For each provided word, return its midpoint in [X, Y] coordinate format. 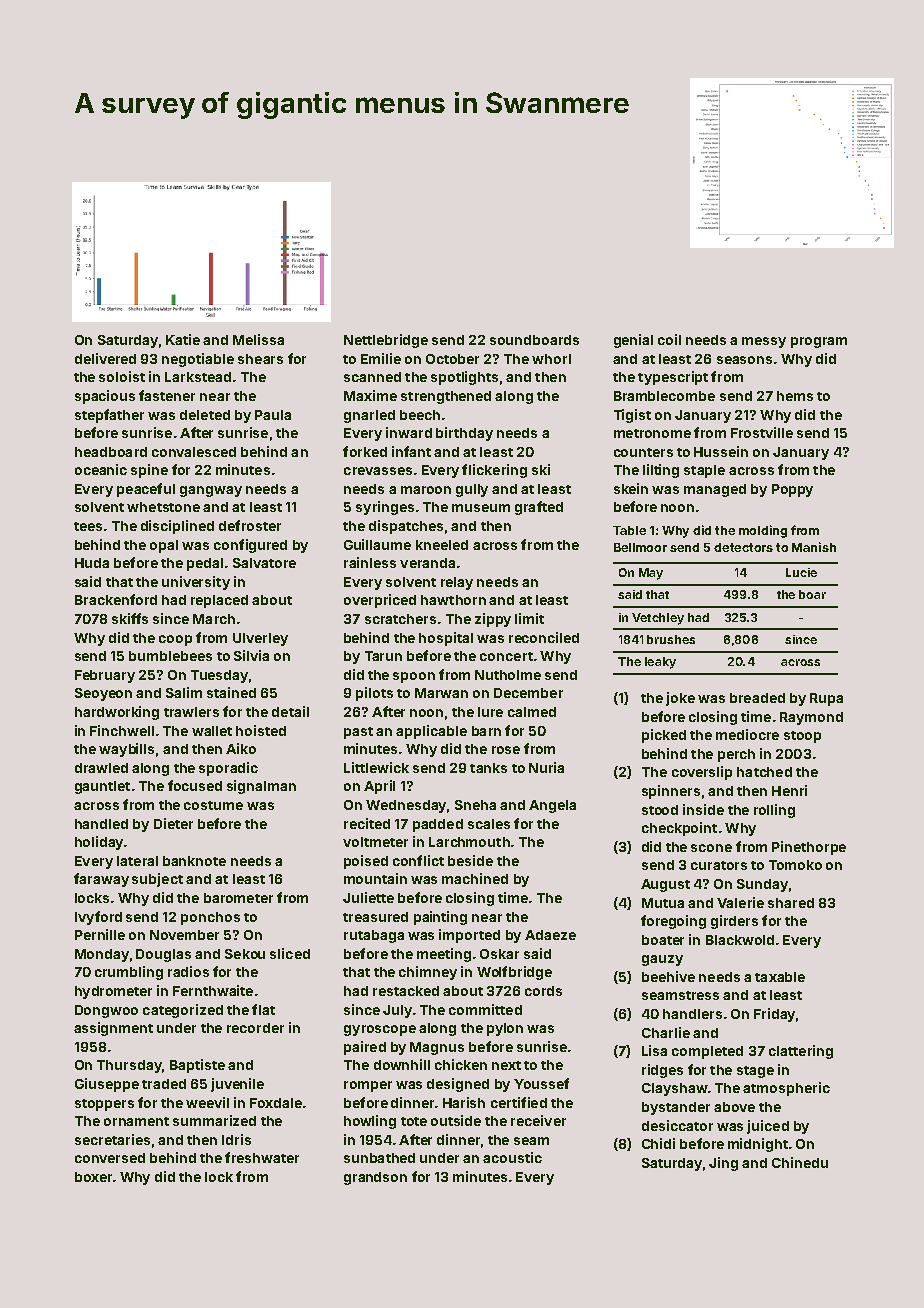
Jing [723, 1164]
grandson [375, 1178]
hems [795, 396]
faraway [101, 880]
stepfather [109, 416]
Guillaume [377, 544]
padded [438, 825]
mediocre [747, 734]
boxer [93, 1177]
